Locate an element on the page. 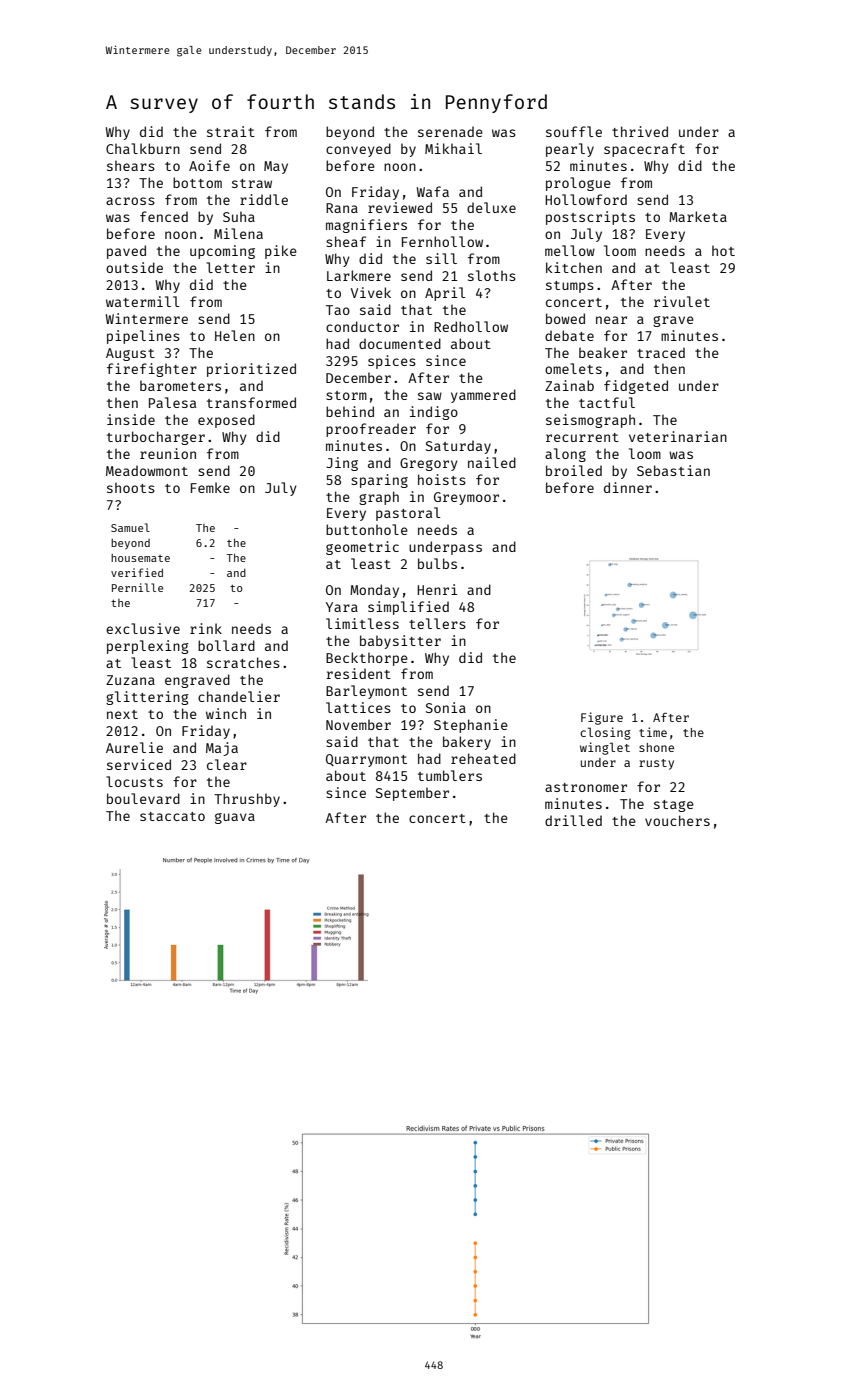  guava is located at coordinates (235, 818).
